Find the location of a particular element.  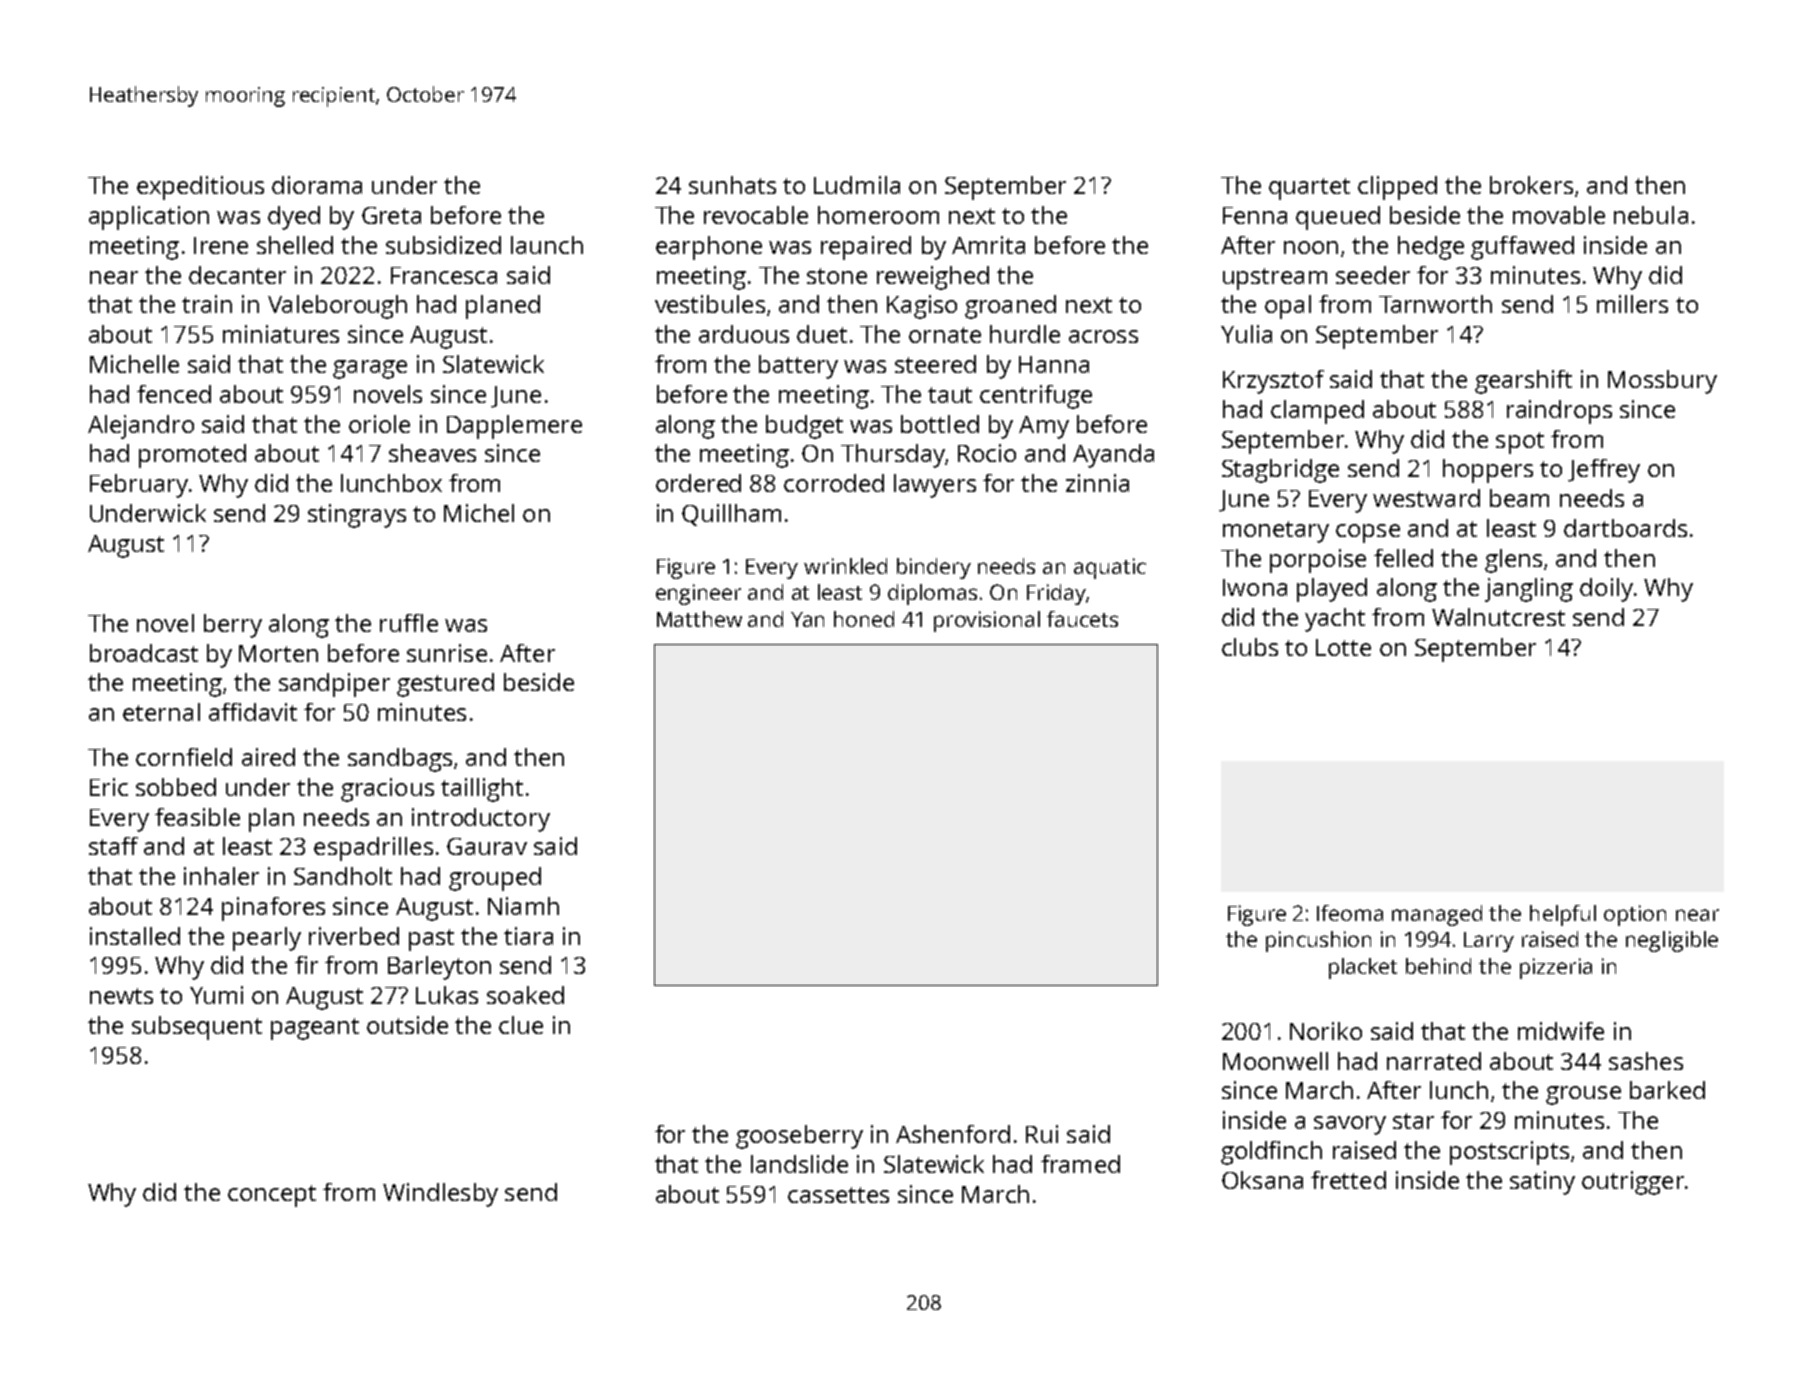

clipped is located at coordinates (1397, 188).
